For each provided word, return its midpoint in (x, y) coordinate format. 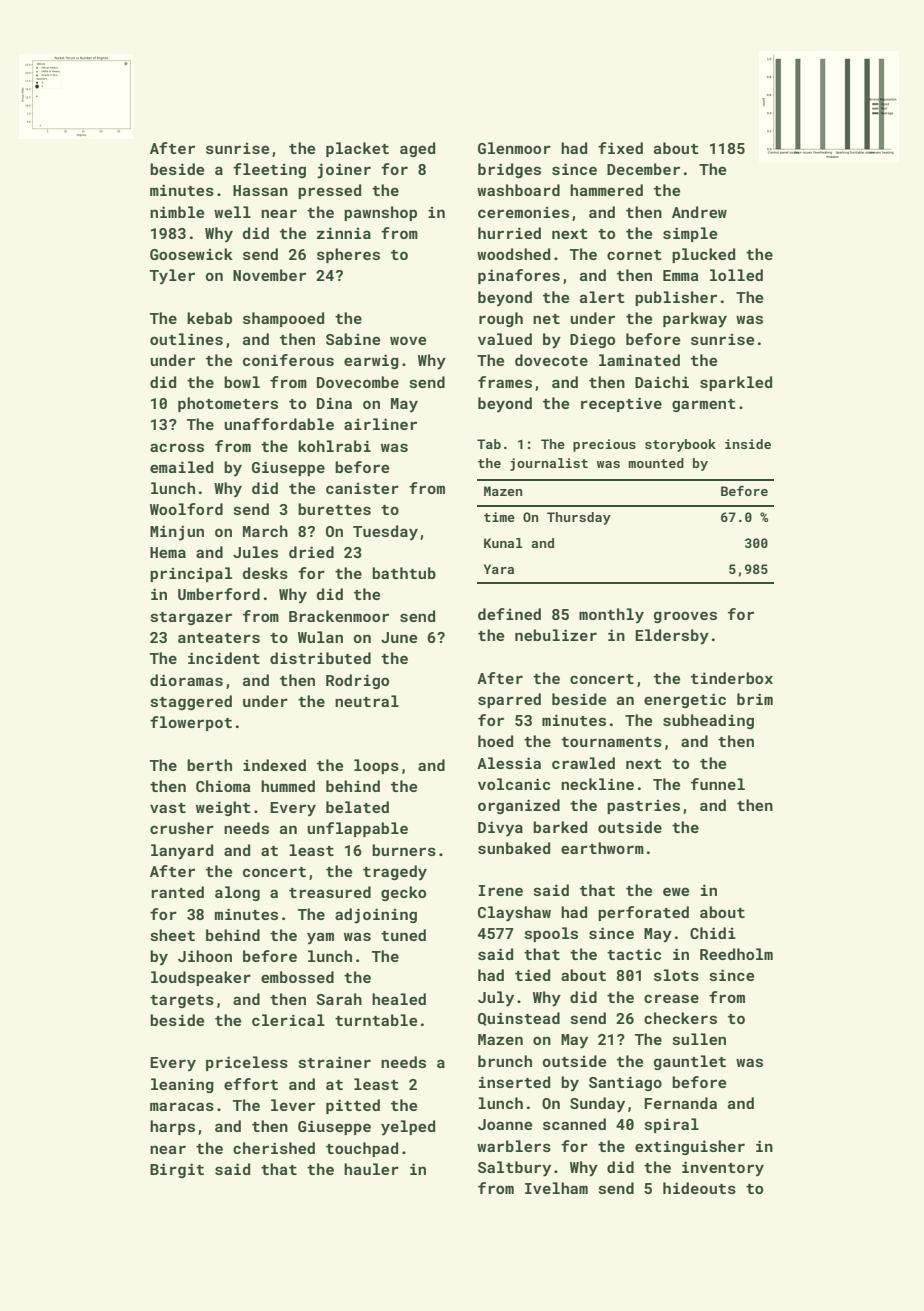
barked (560, 827)
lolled (736, 275)
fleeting (269, 170)
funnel (718, 784)
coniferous (288, 360)
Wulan (320, 637)
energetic (685, 700)
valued (505, 339)
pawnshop (380, 213)
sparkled (736, 383)
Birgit (177, 1170)
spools (551, 934)
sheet (173, 935)
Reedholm (736, 954)
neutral (367, 701)
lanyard (182, 852)
